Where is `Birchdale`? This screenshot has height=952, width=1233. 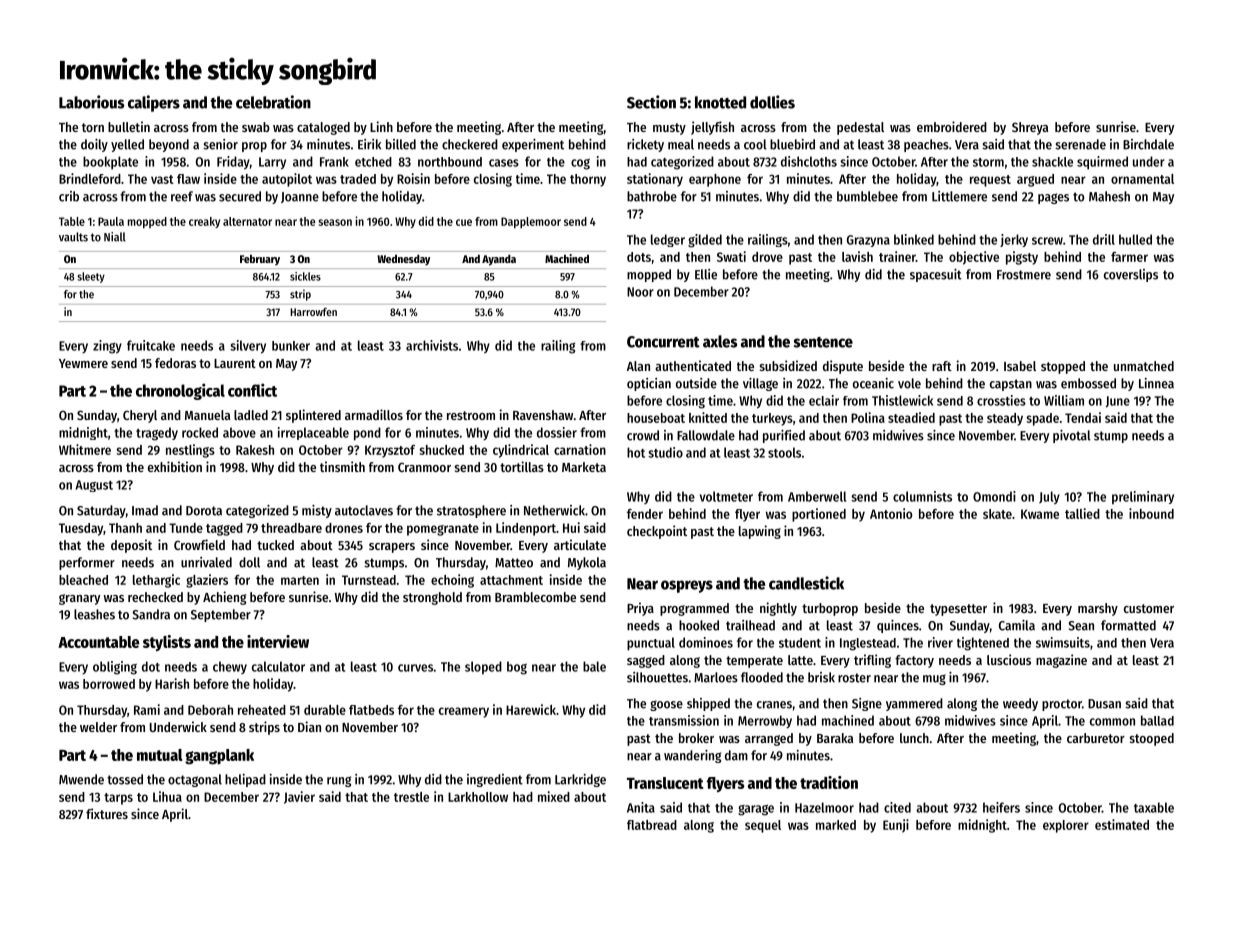
Birchdale is located at coordinates (1148, 144).
